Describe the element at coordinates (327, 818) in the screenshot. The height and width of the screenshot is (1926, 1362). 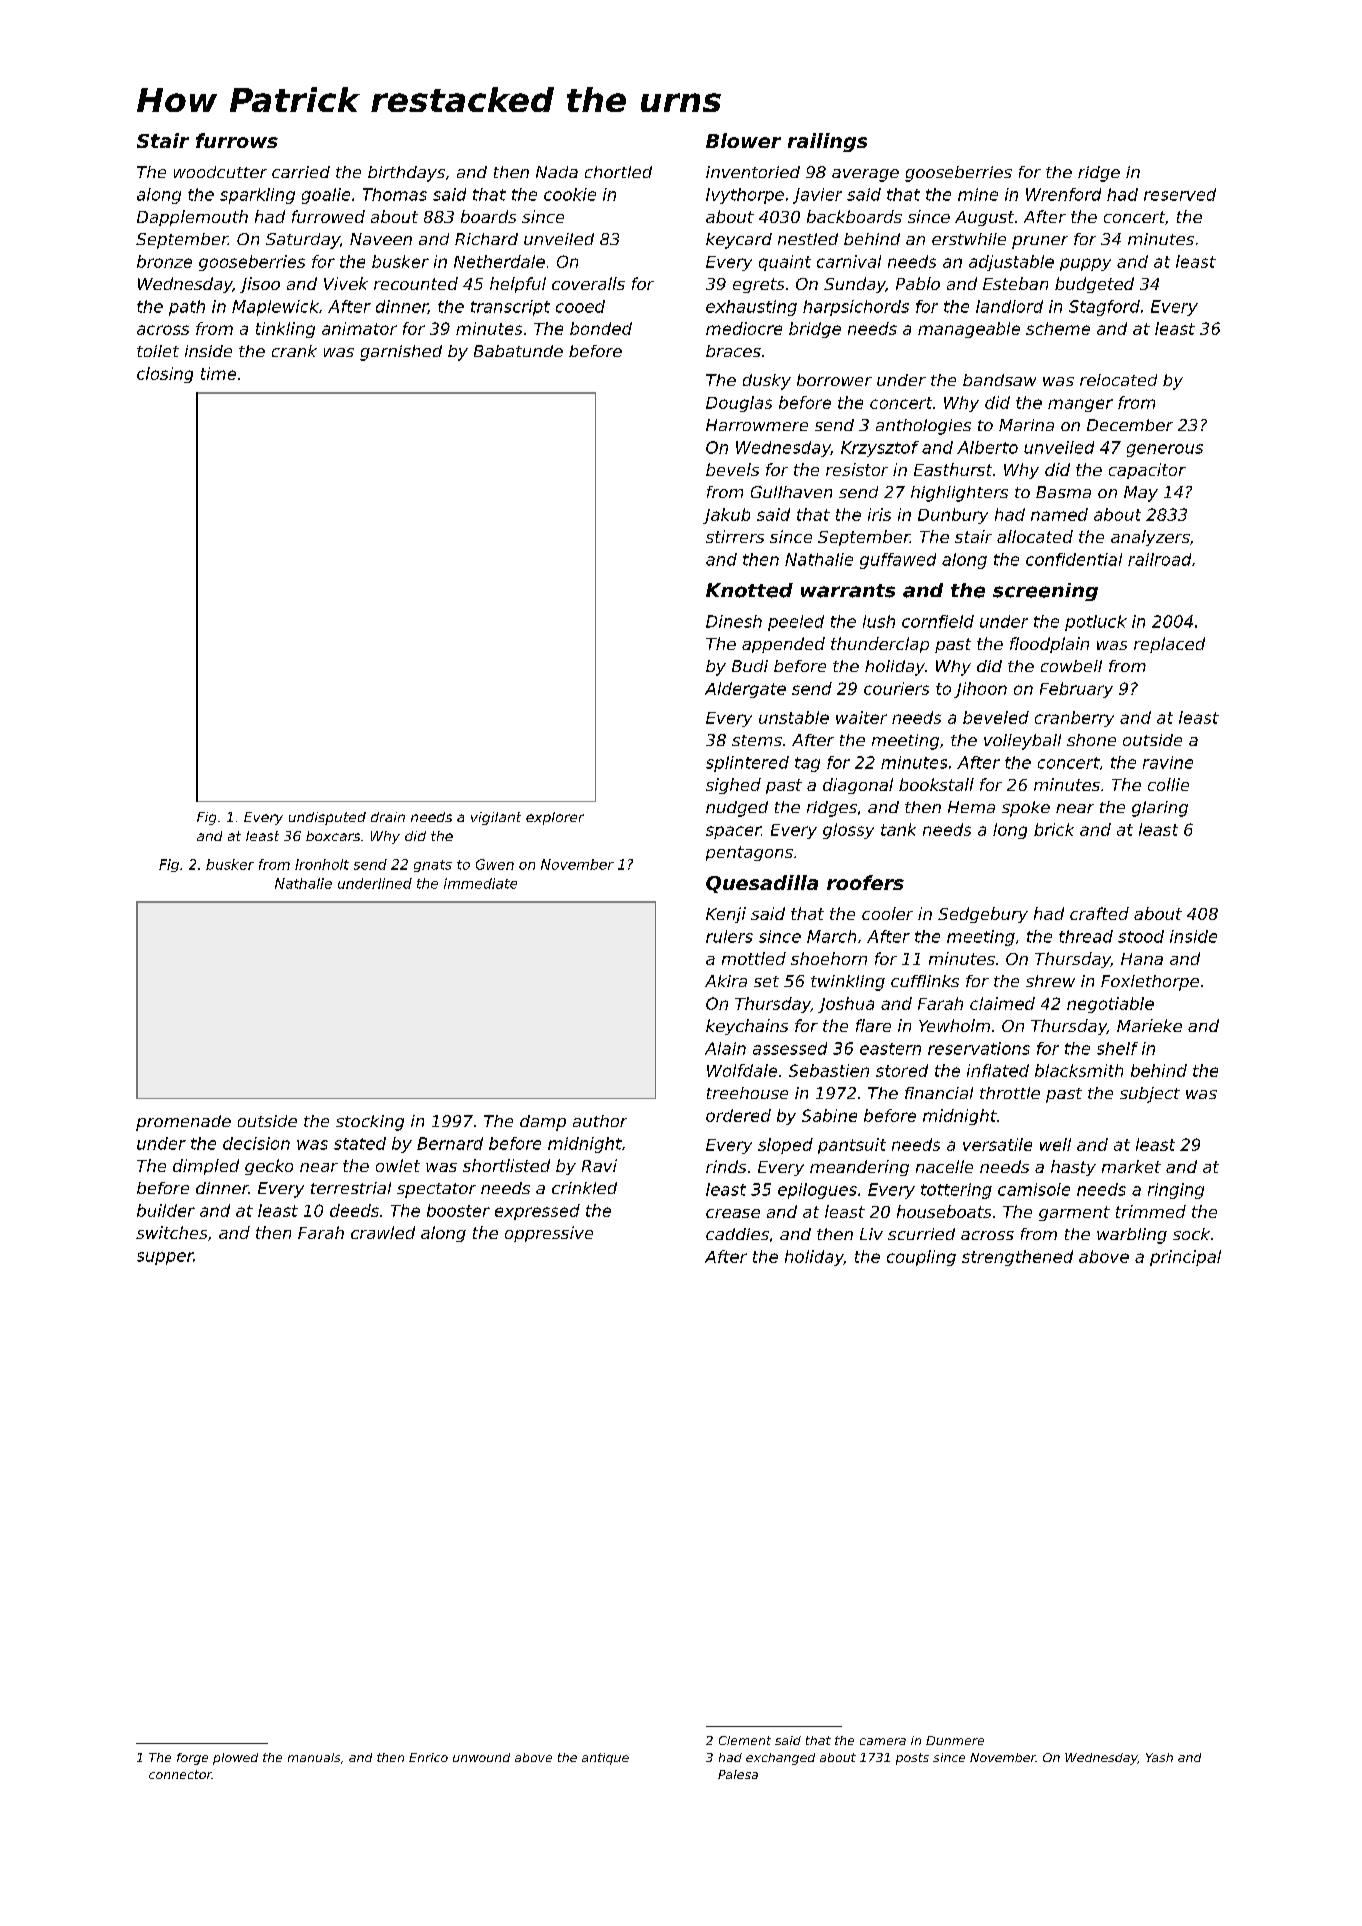
I see `undisputed` at that location.
